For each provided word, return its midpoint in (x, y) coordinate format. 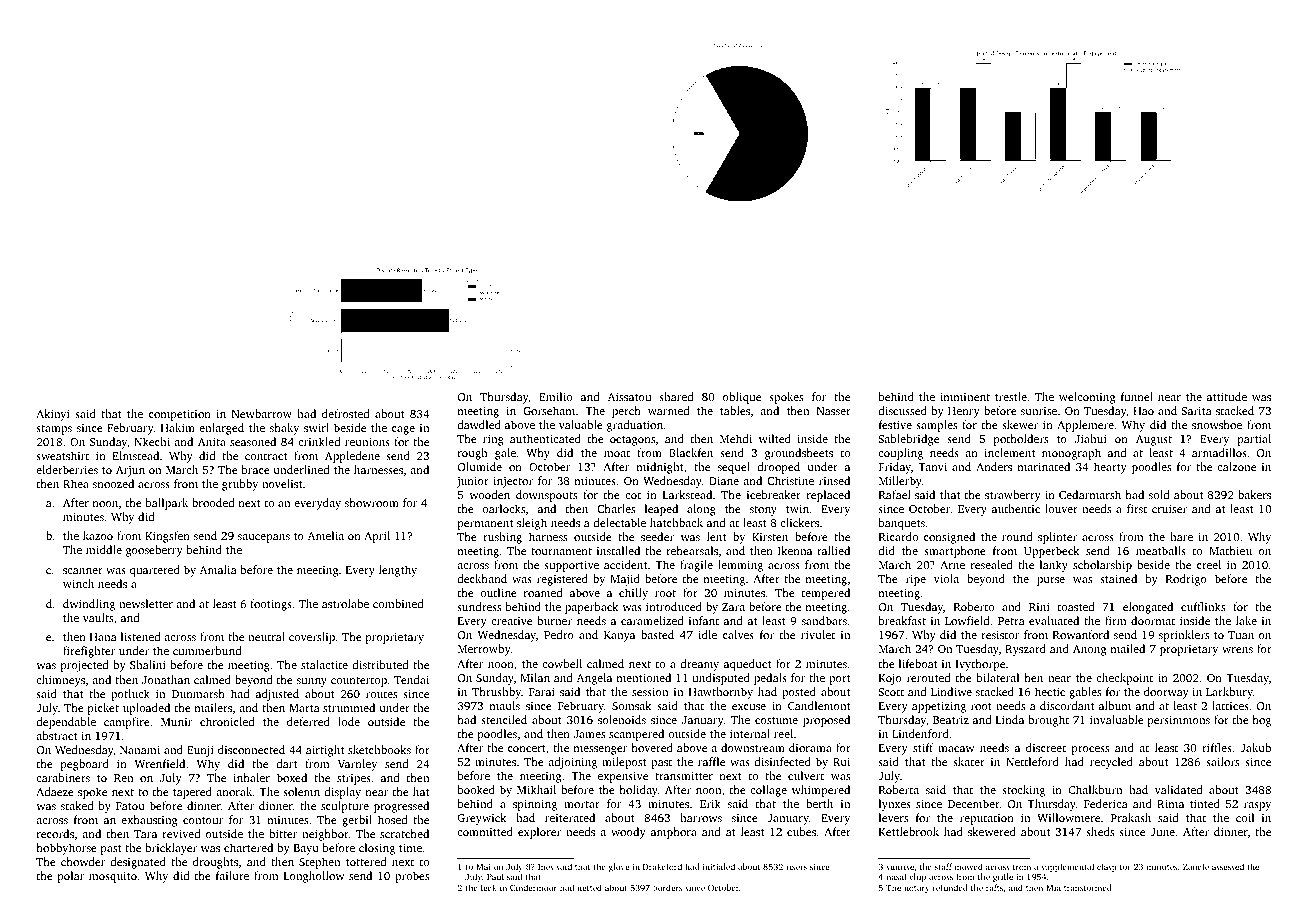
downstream (753, 747)
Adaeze (55, 791)
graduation (635, 426)
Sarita (1196, 411)
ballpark (167, 504)
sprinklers (1184, 636)
